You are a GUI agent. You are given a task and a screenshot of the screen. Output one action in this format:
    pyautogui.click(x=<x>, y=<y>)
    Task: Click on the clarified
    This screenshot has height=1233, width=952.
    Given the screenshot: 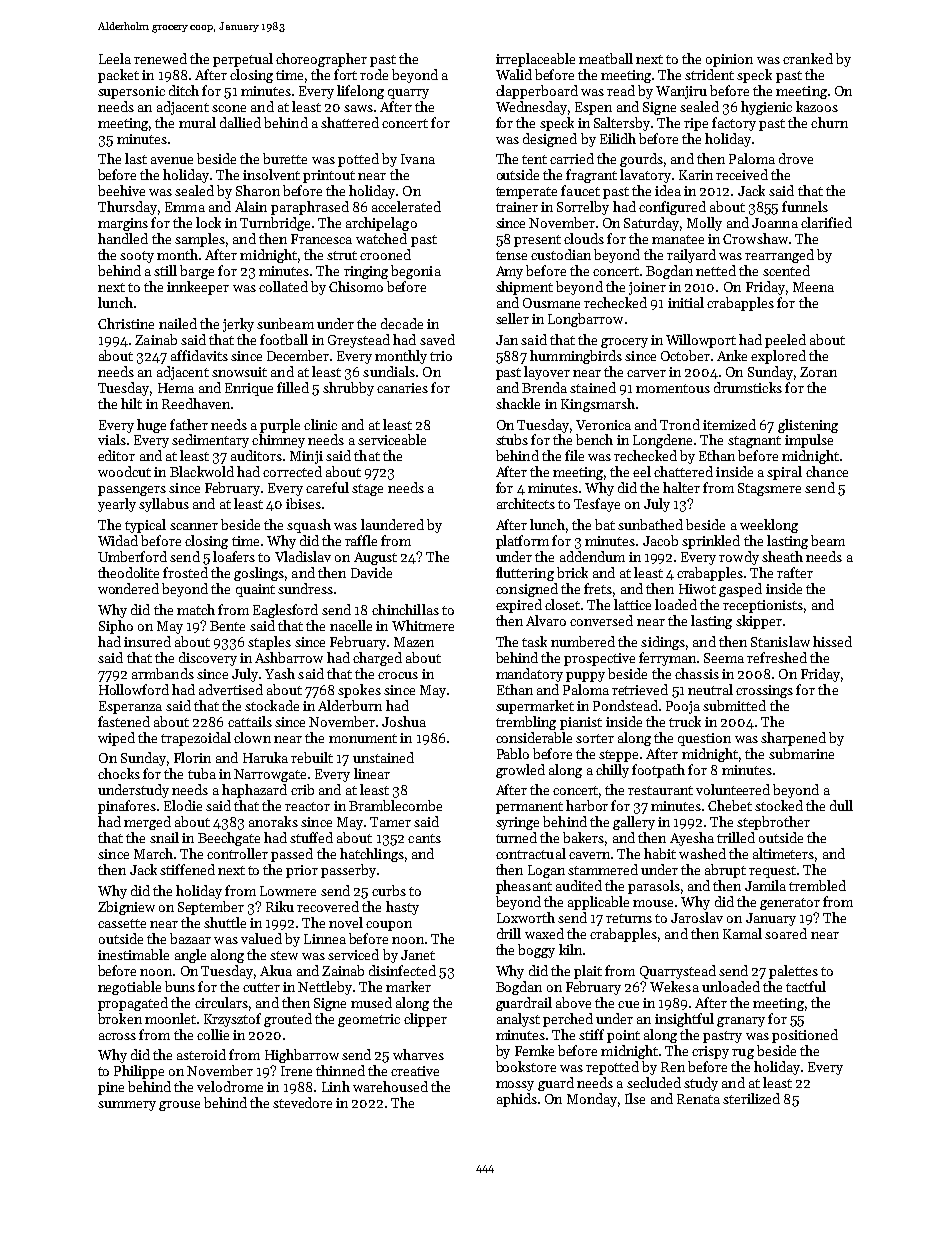 What is the action you would take?
    pyautogui.click(x=826, y=222)
